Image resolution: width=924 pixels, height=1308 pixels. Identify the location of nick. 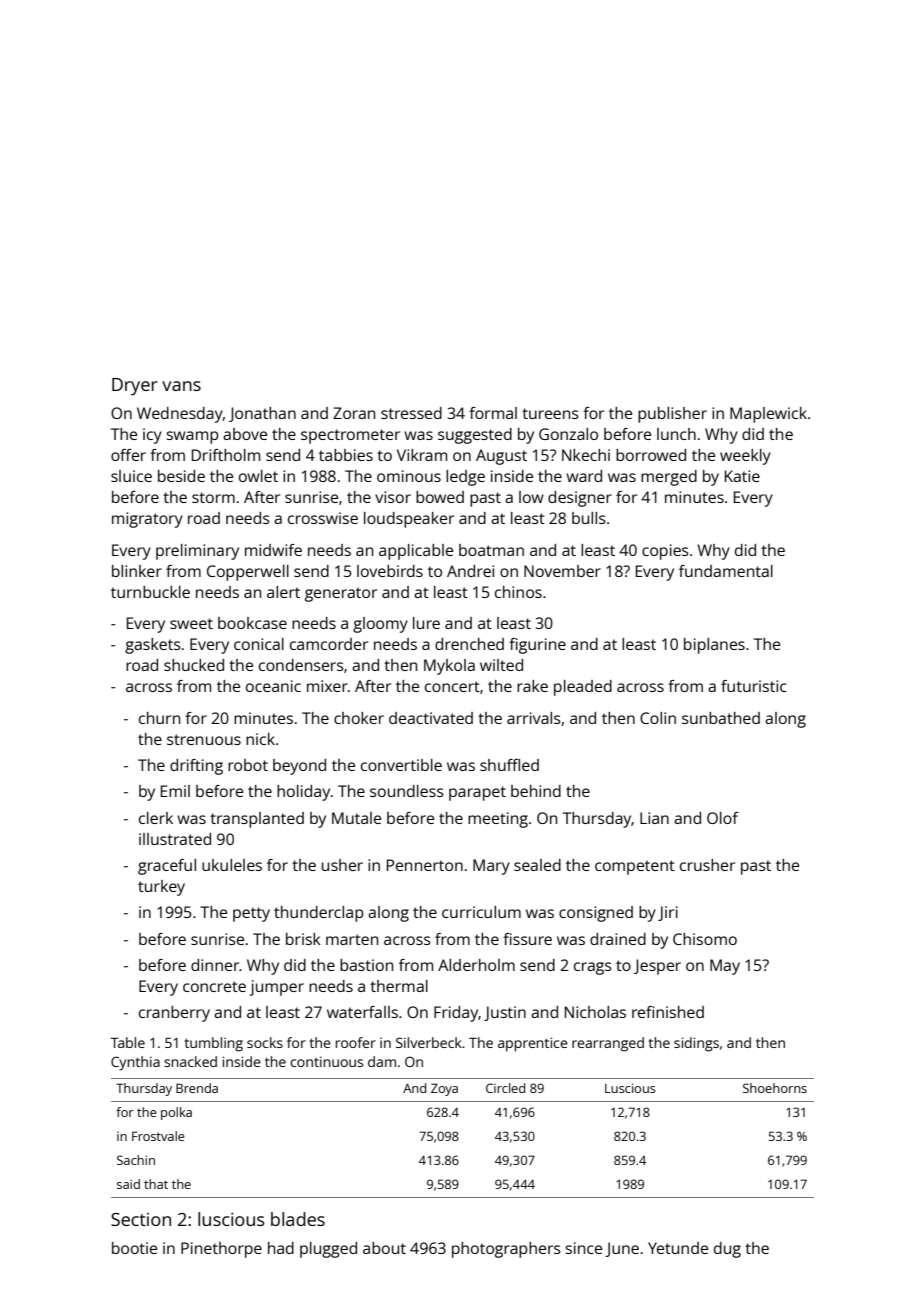
(260, 739).
